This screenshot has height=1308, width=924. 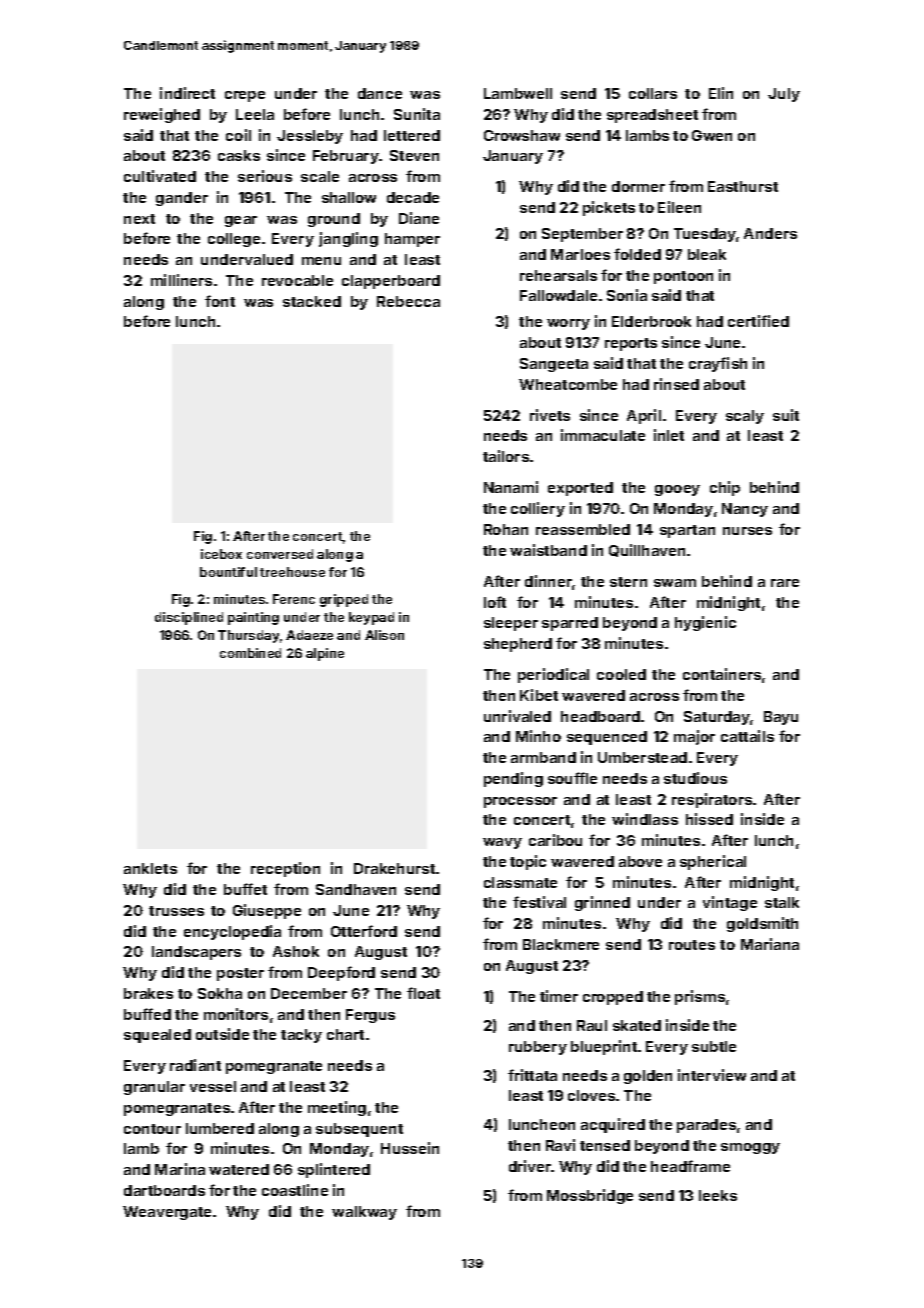 I want to click on frittata, so click(x=532, y=1075).
